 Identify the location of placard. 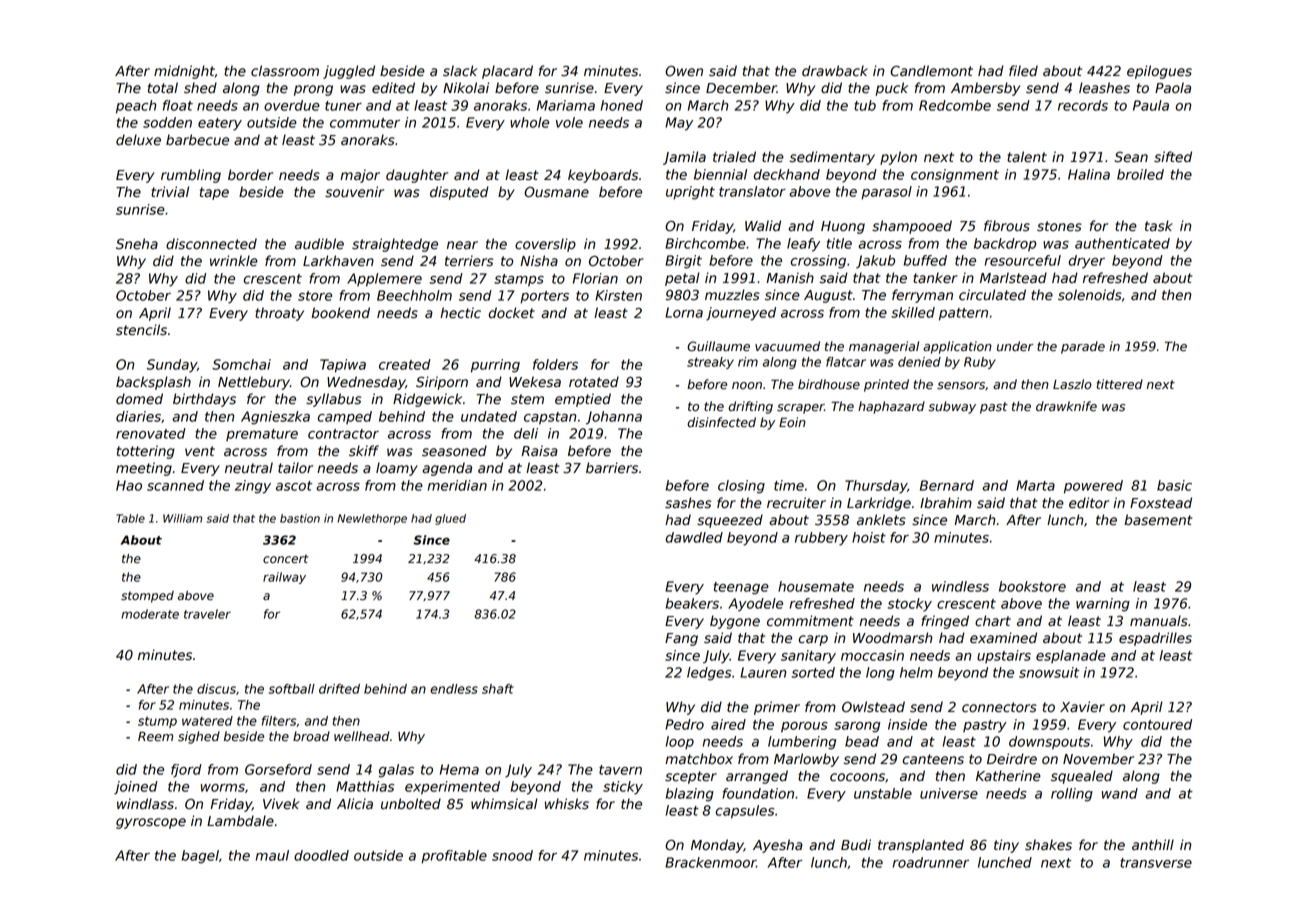
(507, 72).
